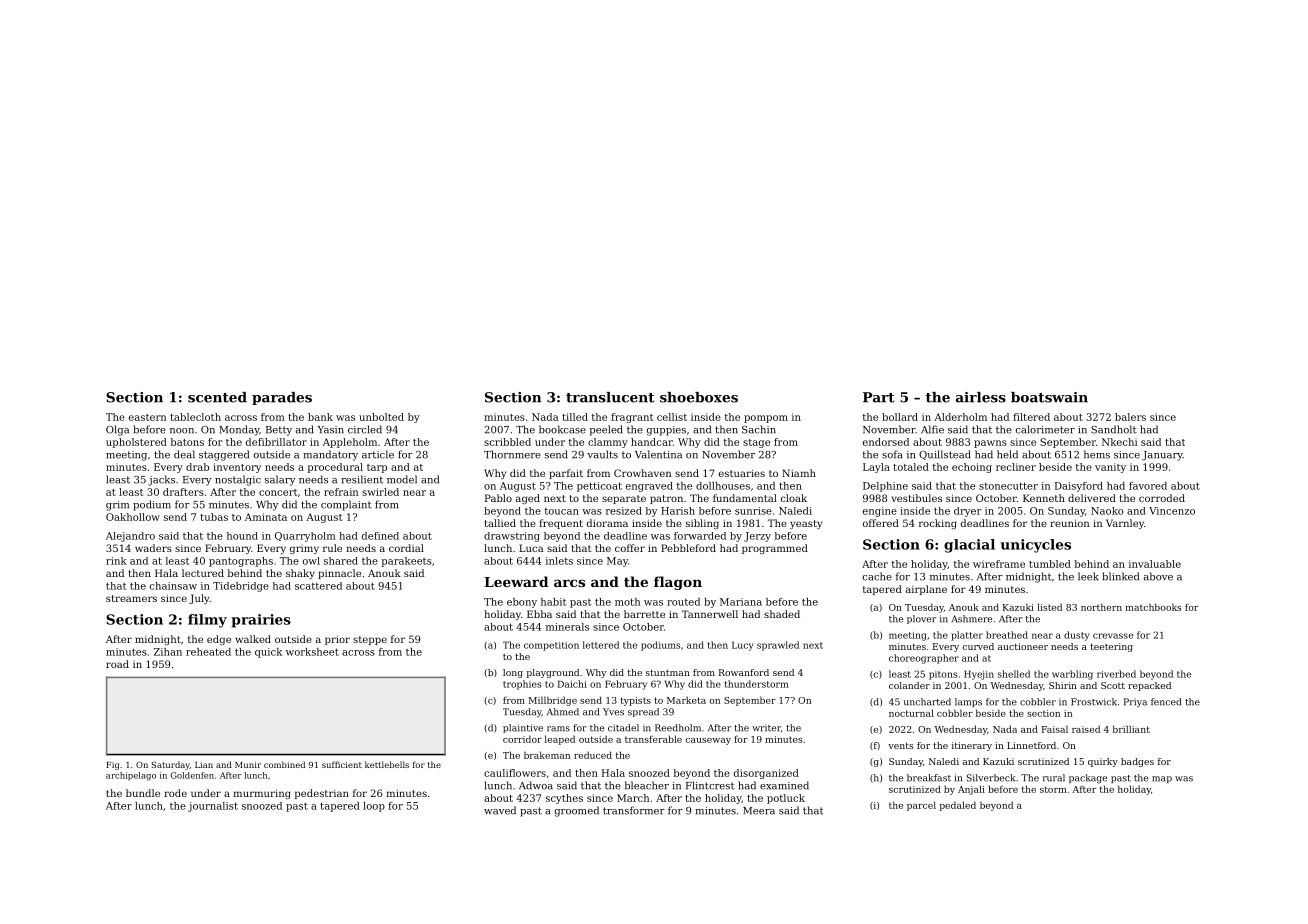  I want to click on Niamh, so click(799, 473).
